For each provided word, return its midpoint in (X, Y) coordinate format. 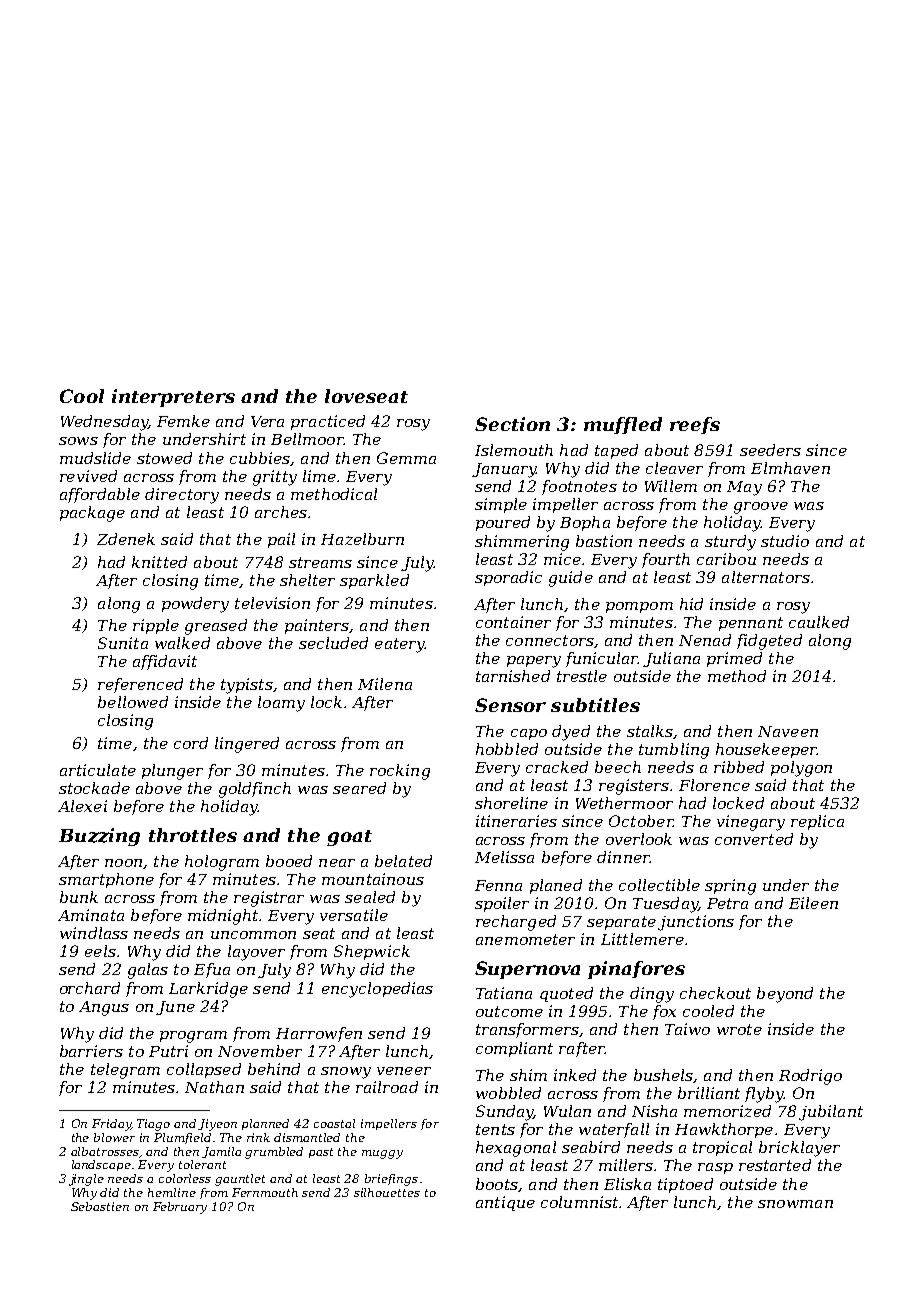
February (180, 1208)
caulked (819, 622)
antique (505, 1203)
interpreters (173, 398)
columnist (579, 1202)
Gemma (406, 458)
